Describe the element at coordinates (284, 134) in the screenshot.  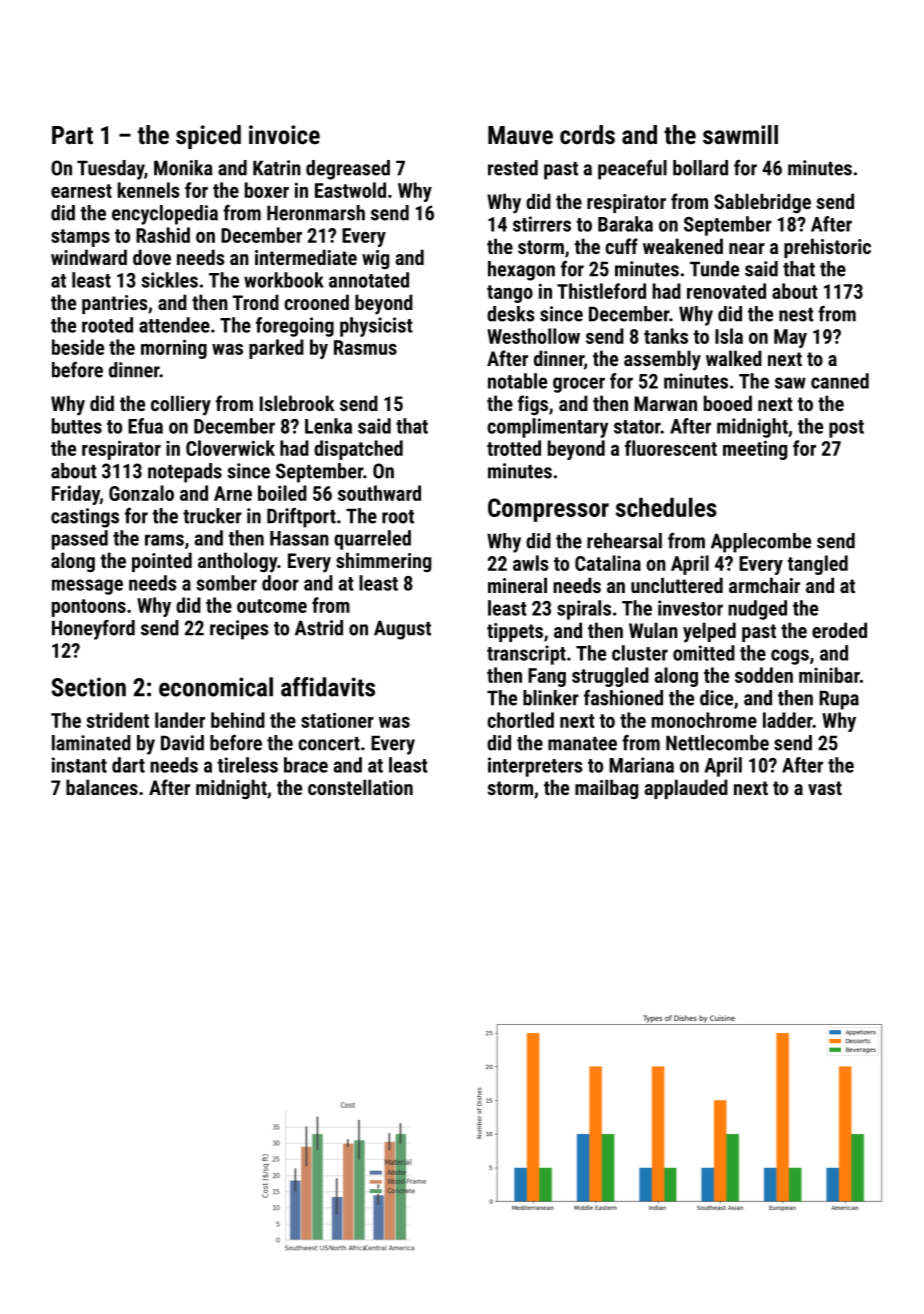
I see `invoice` at that location.
